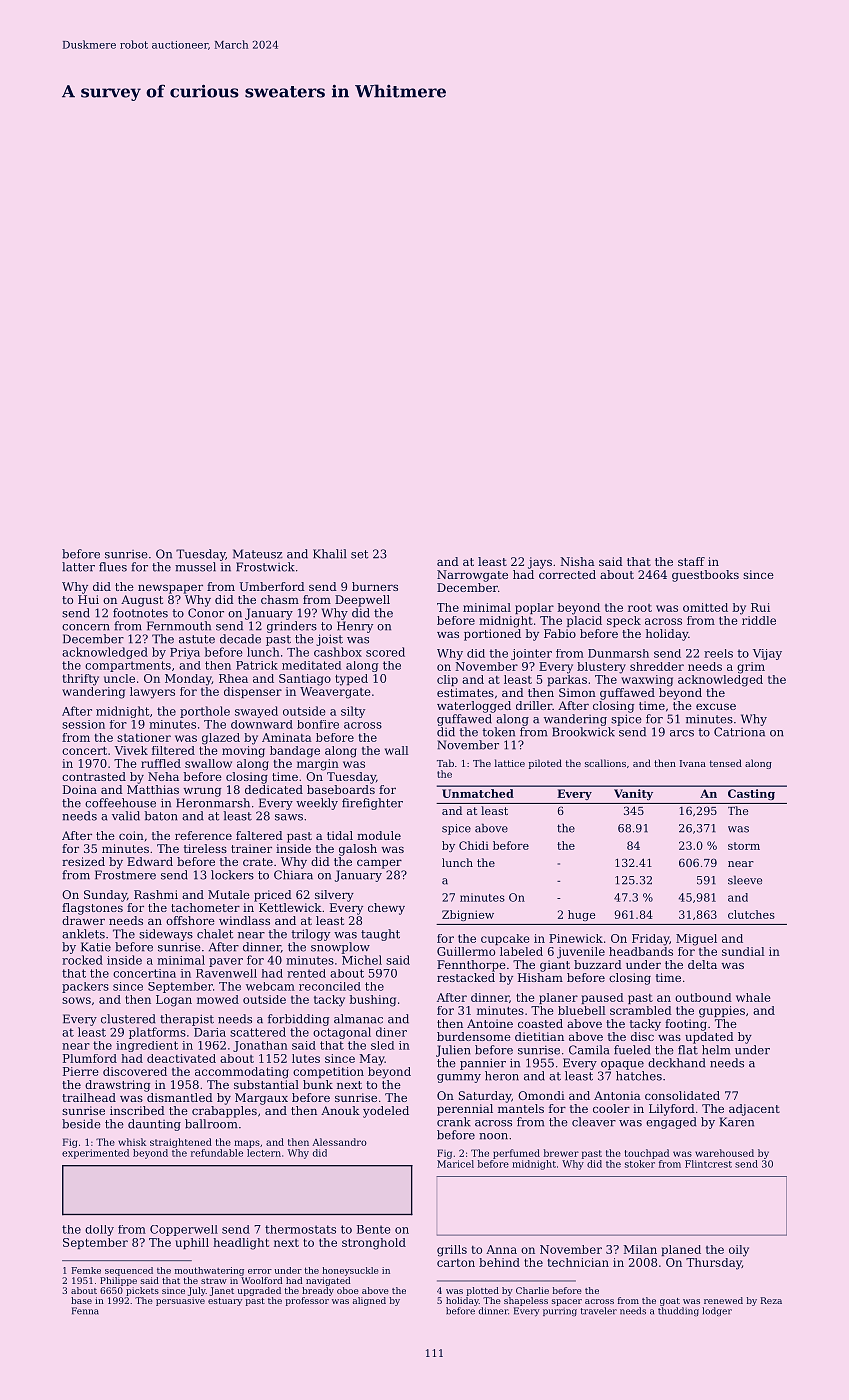  I want to click on Bente, so click(373, 1229).
